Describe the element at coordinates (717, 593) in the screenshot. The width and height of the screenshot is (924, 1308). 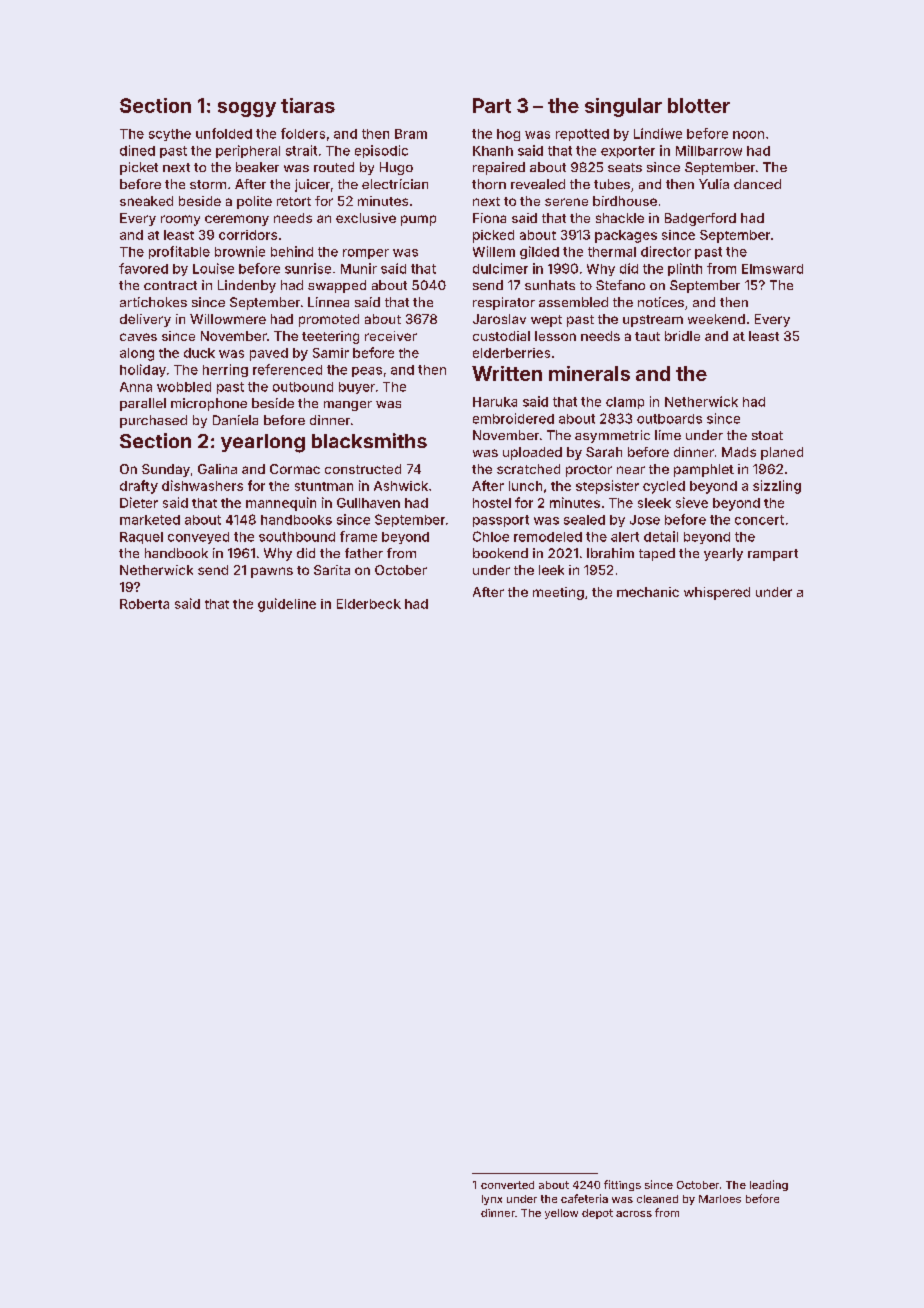
I see `whispered` at that location.
